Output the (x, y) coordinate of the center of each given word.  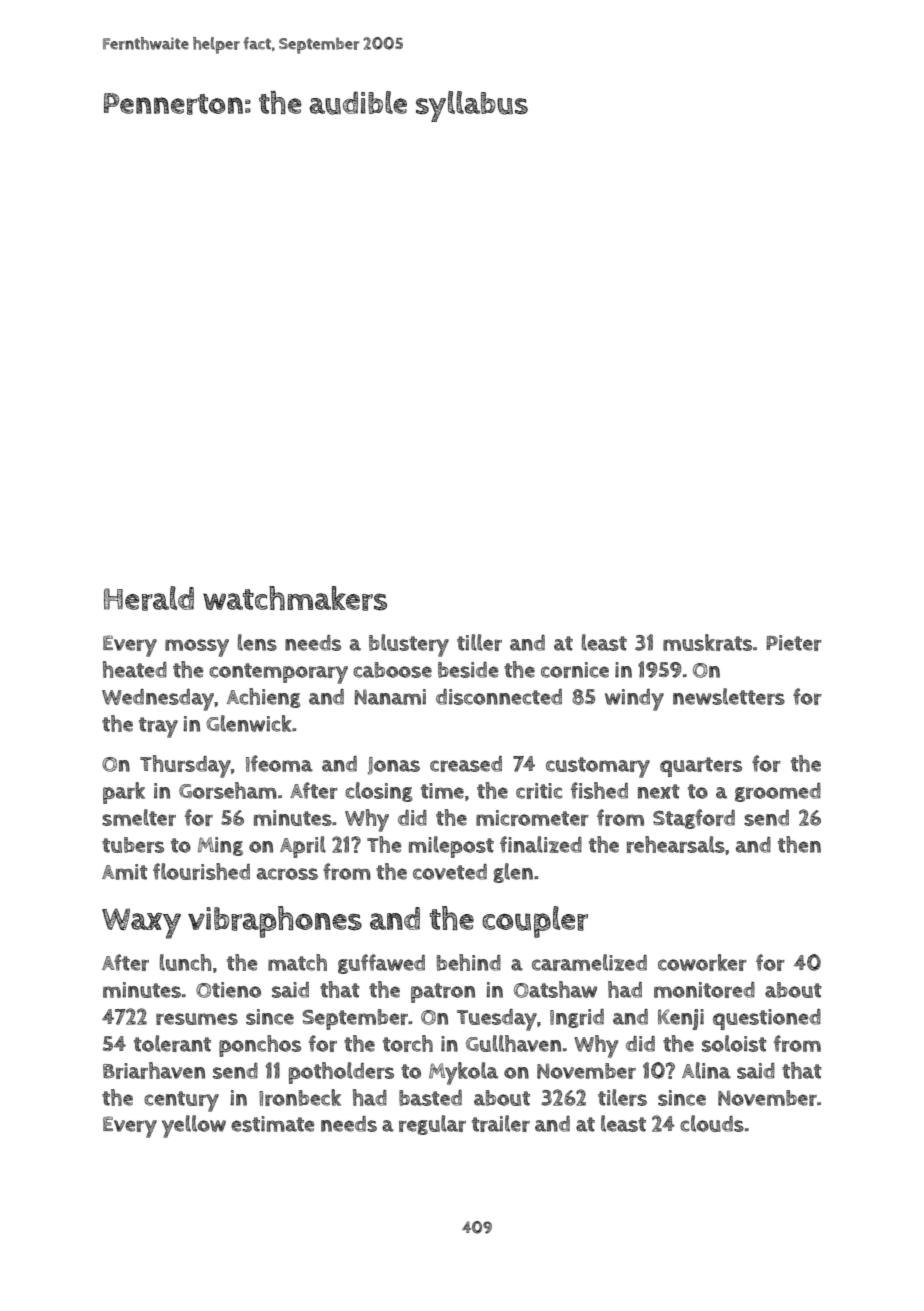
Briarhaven (154, 1070)
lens (257, 642)
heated (135, 669)
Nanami (390, 697)
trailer (501, 1123)
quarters (701, 767)
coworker (702, 962)
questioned (767, 1019)
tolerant (172, 1043)
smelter (139, 817)
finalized (541, 844)
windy (634, 700)
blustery (409, 645)
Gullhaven (513, 1043)
